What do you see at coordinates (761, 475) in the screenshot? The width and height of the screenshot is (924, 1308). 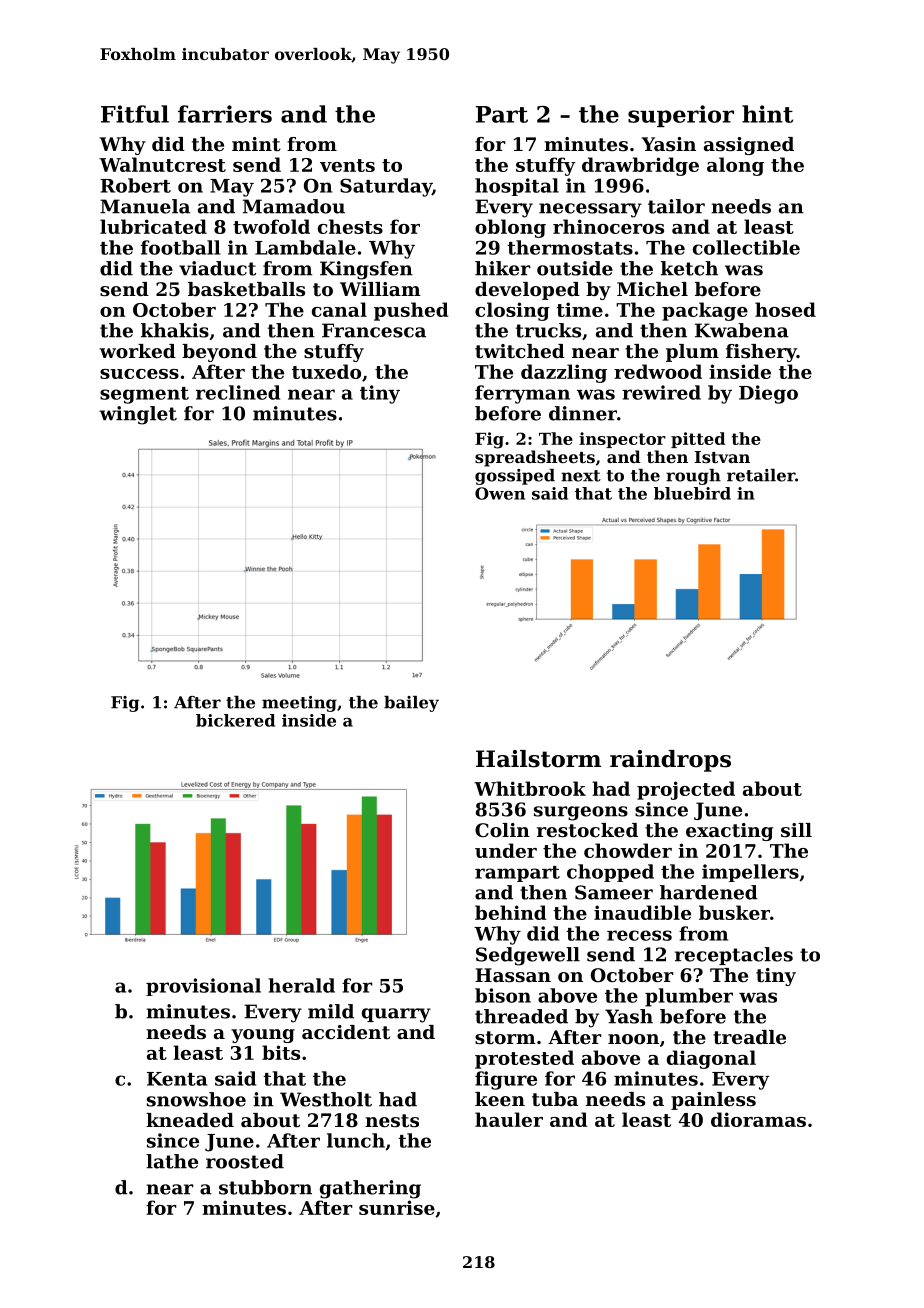 I see `retailer` at bounding box center [761, 475].
